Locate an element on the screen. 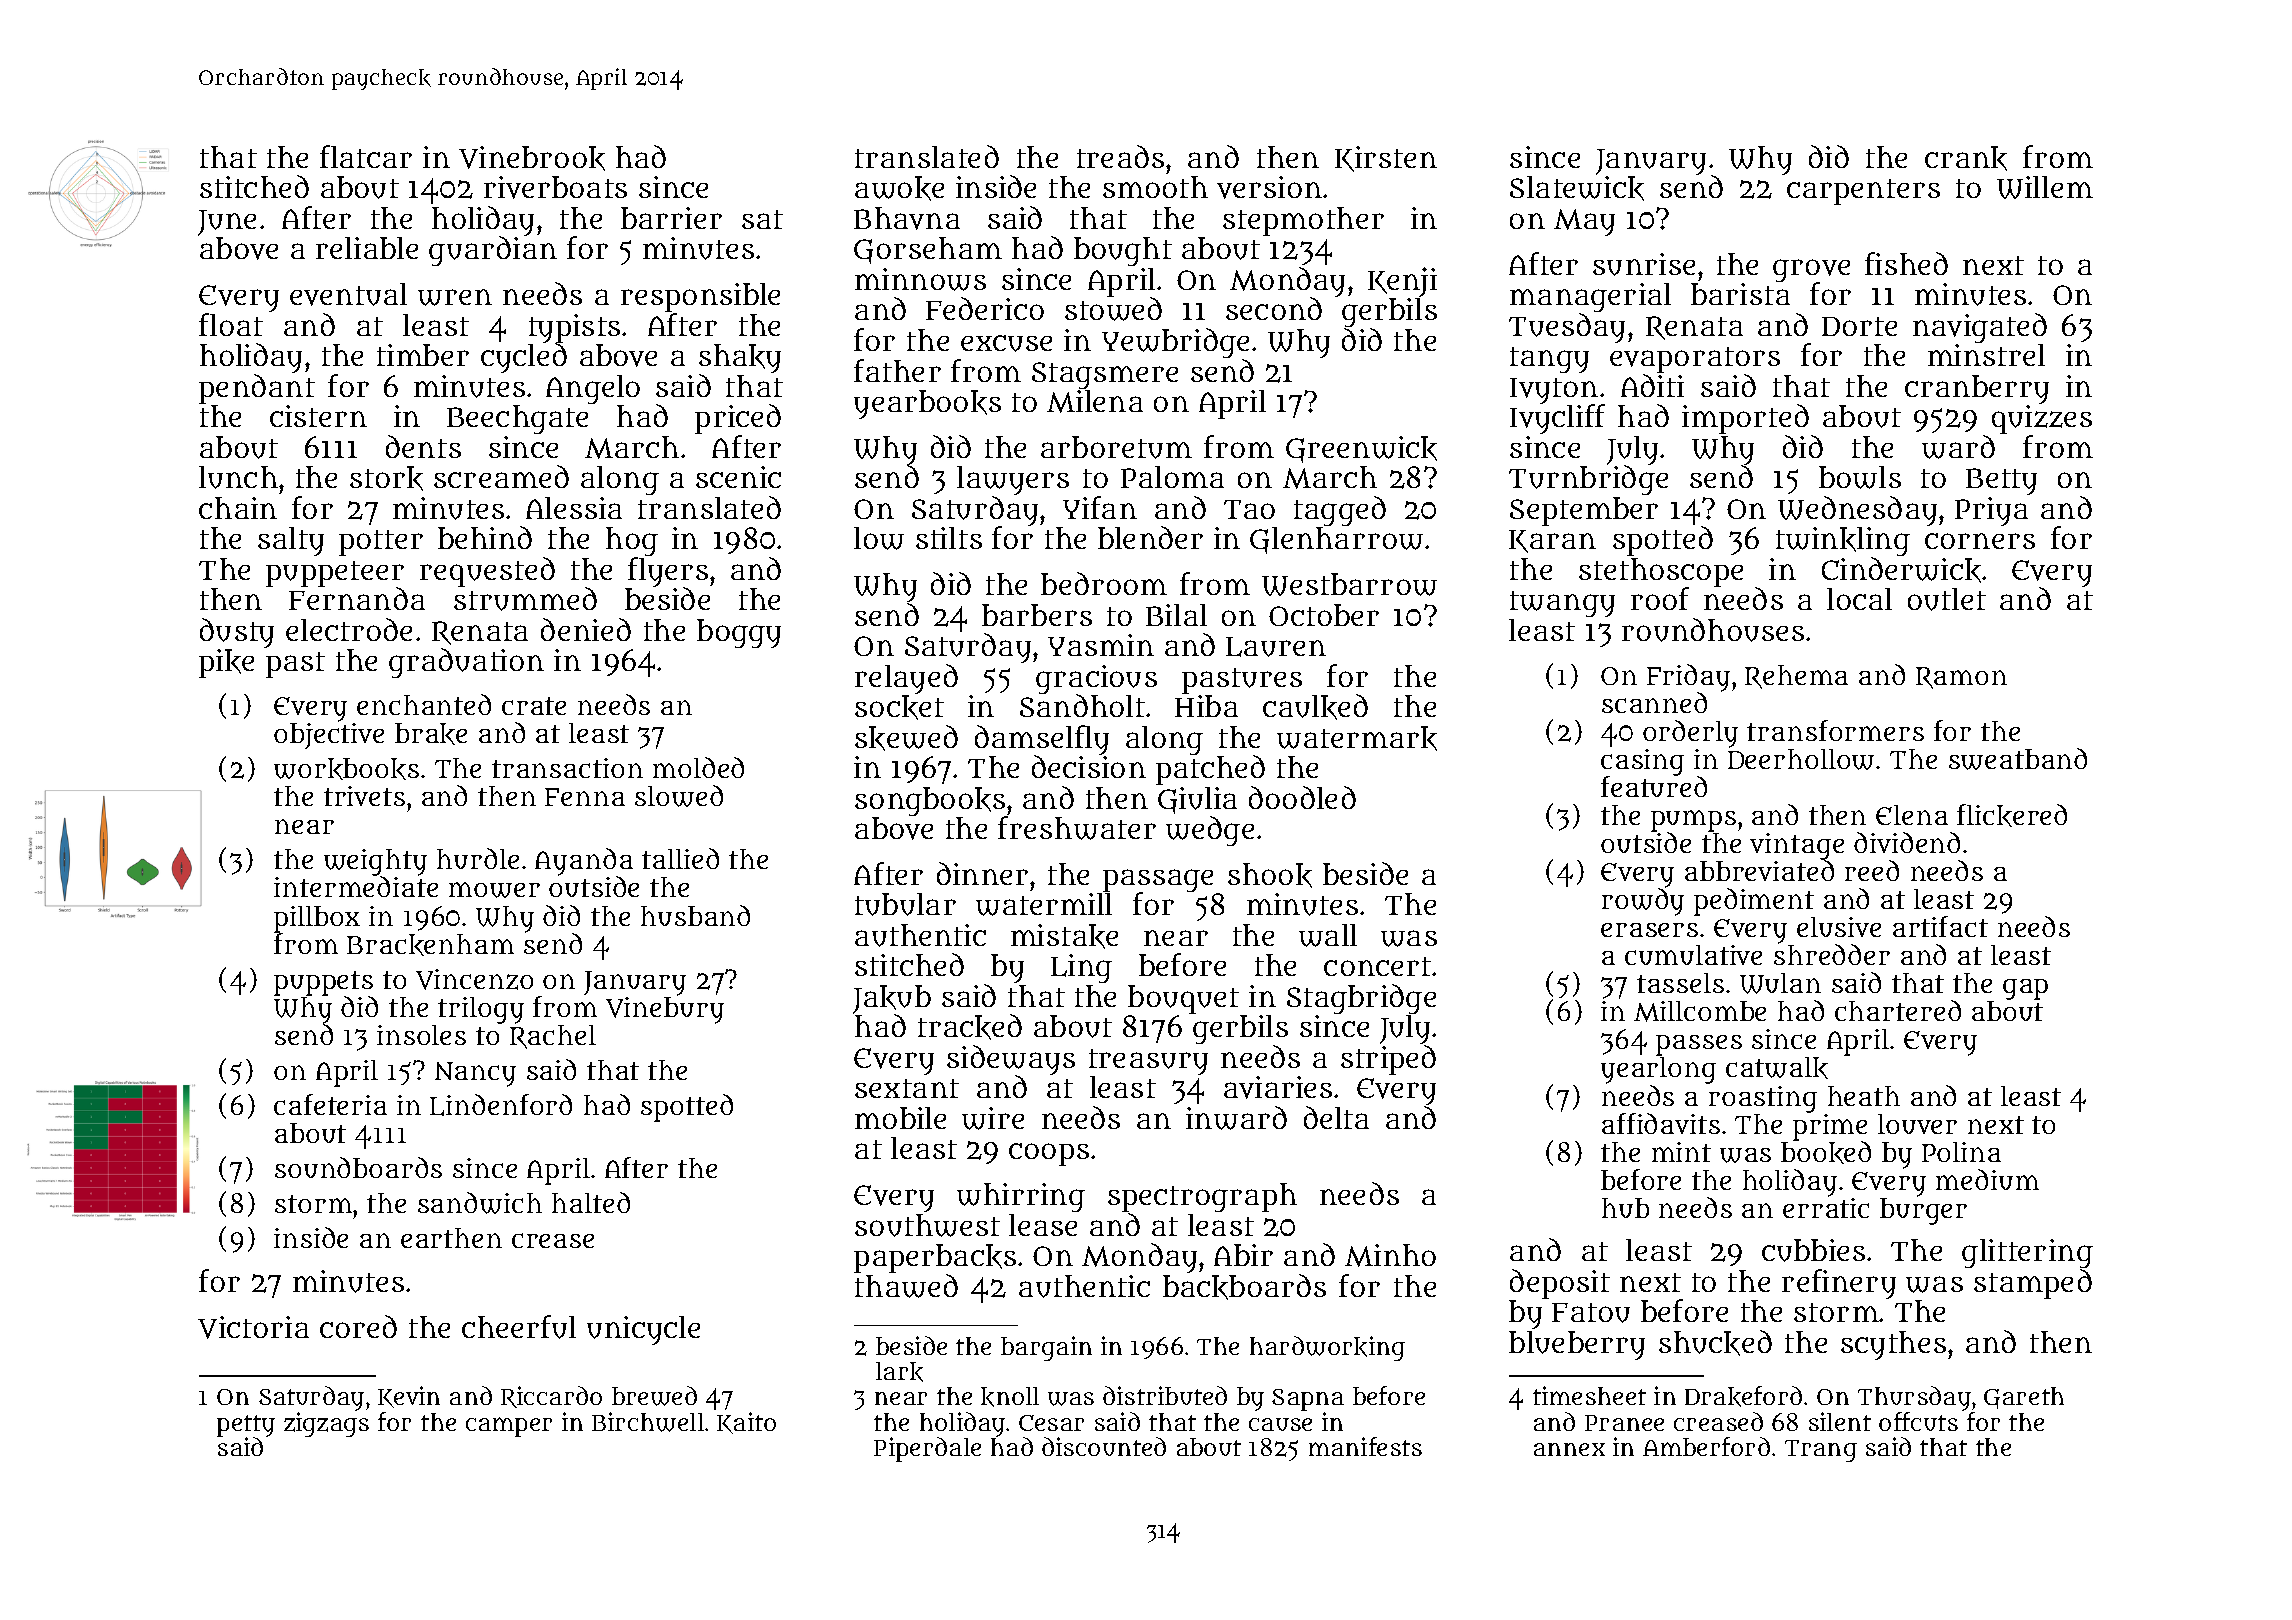  Dorte is located at coordinates (1859, 326).
